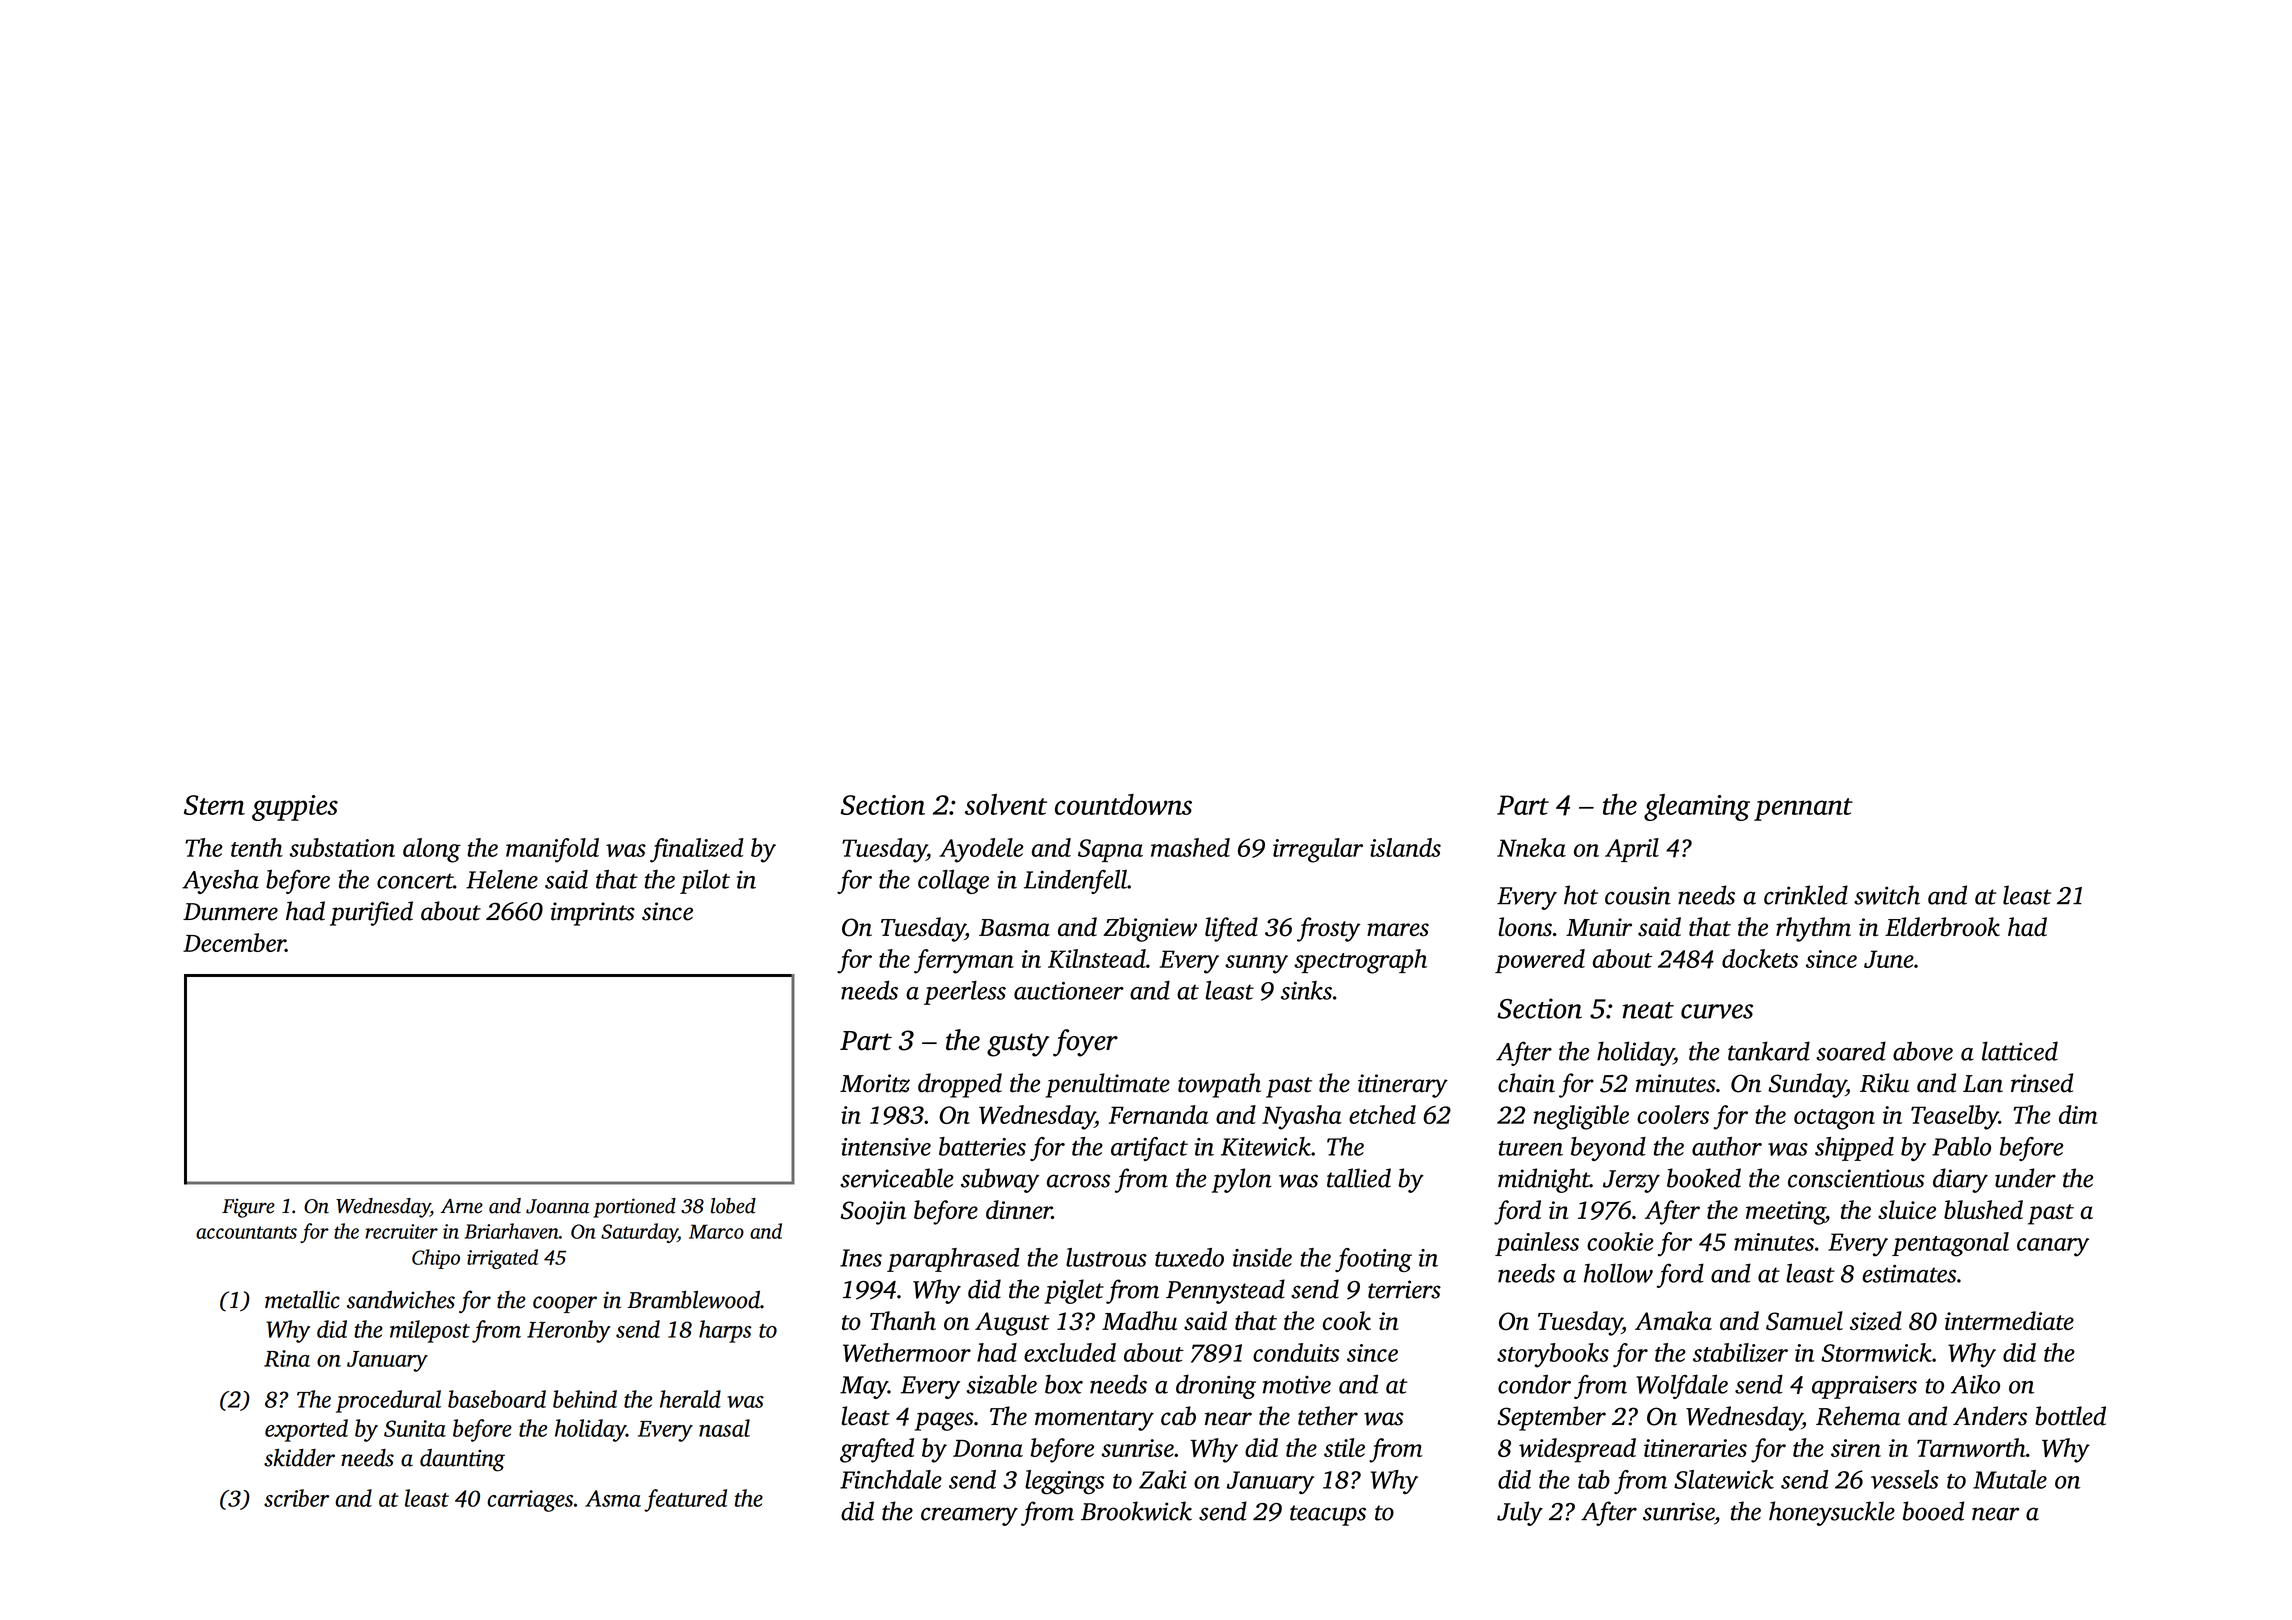 The image size is (2292, 1620). I want to click on scriber, so click(296, 1498).
